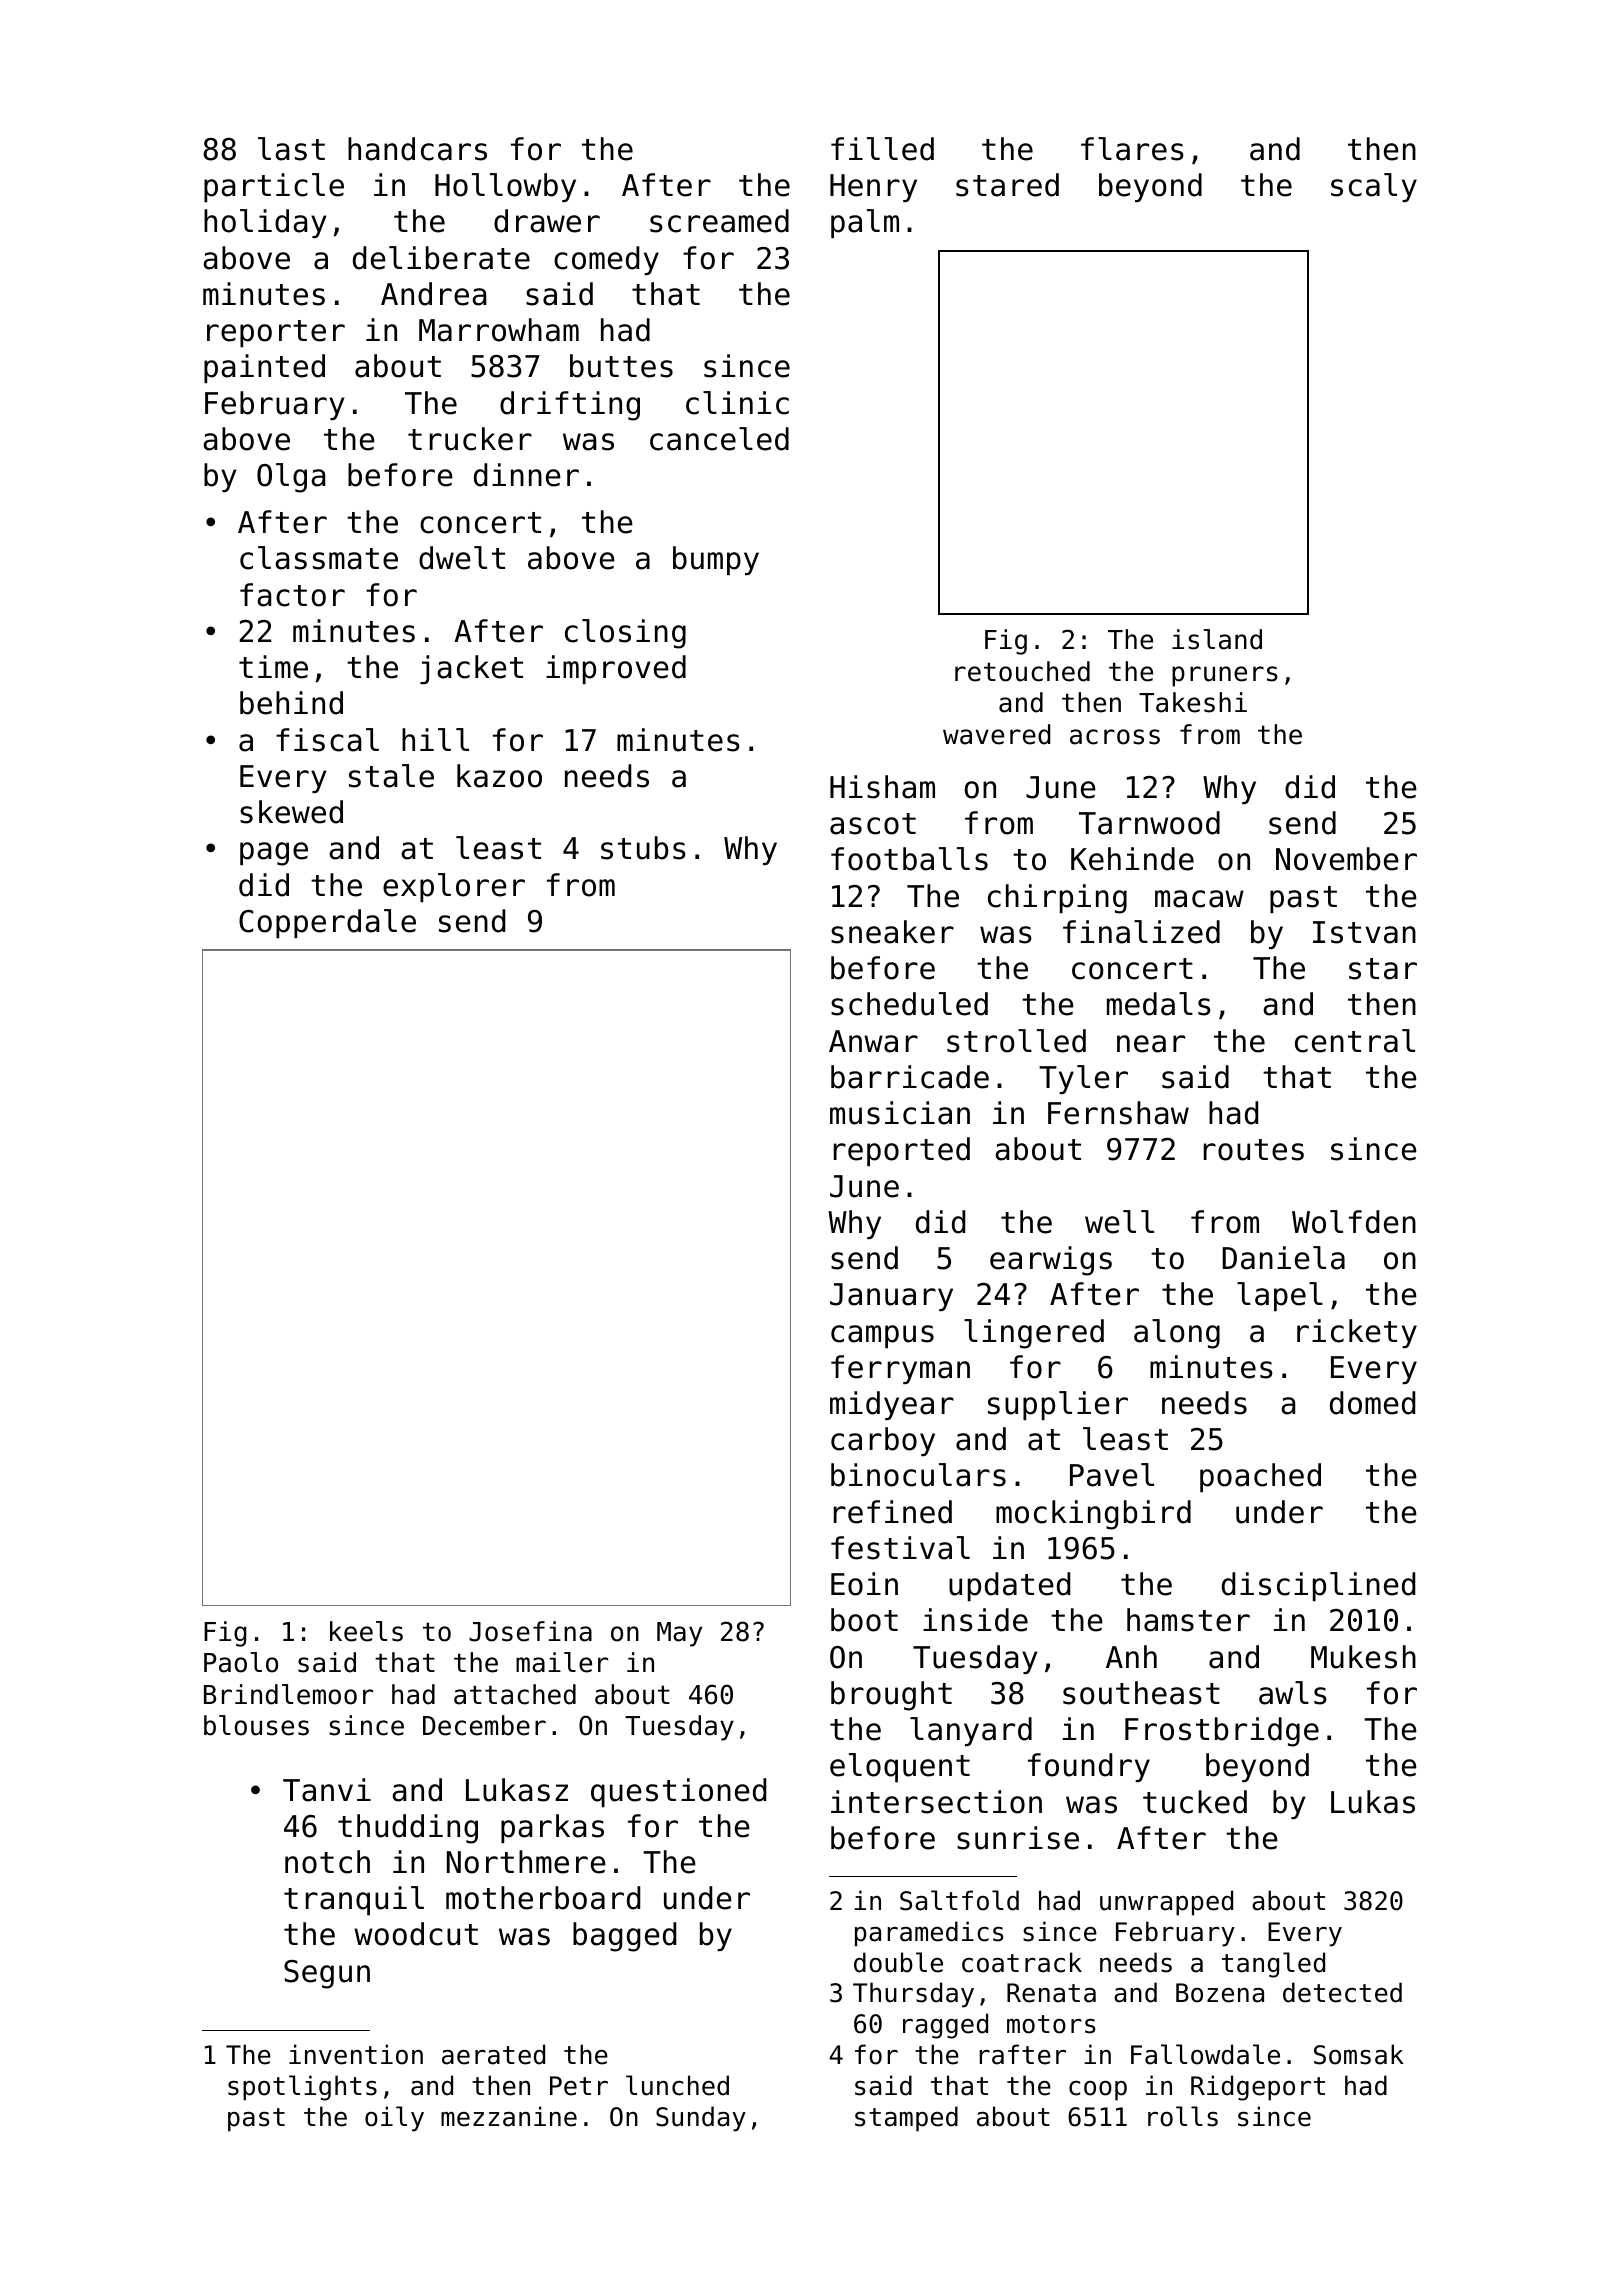 The image size is (1620, 2292). Describe the element at coordinates (1151, 1044) in the page. I see `near` at that location.
